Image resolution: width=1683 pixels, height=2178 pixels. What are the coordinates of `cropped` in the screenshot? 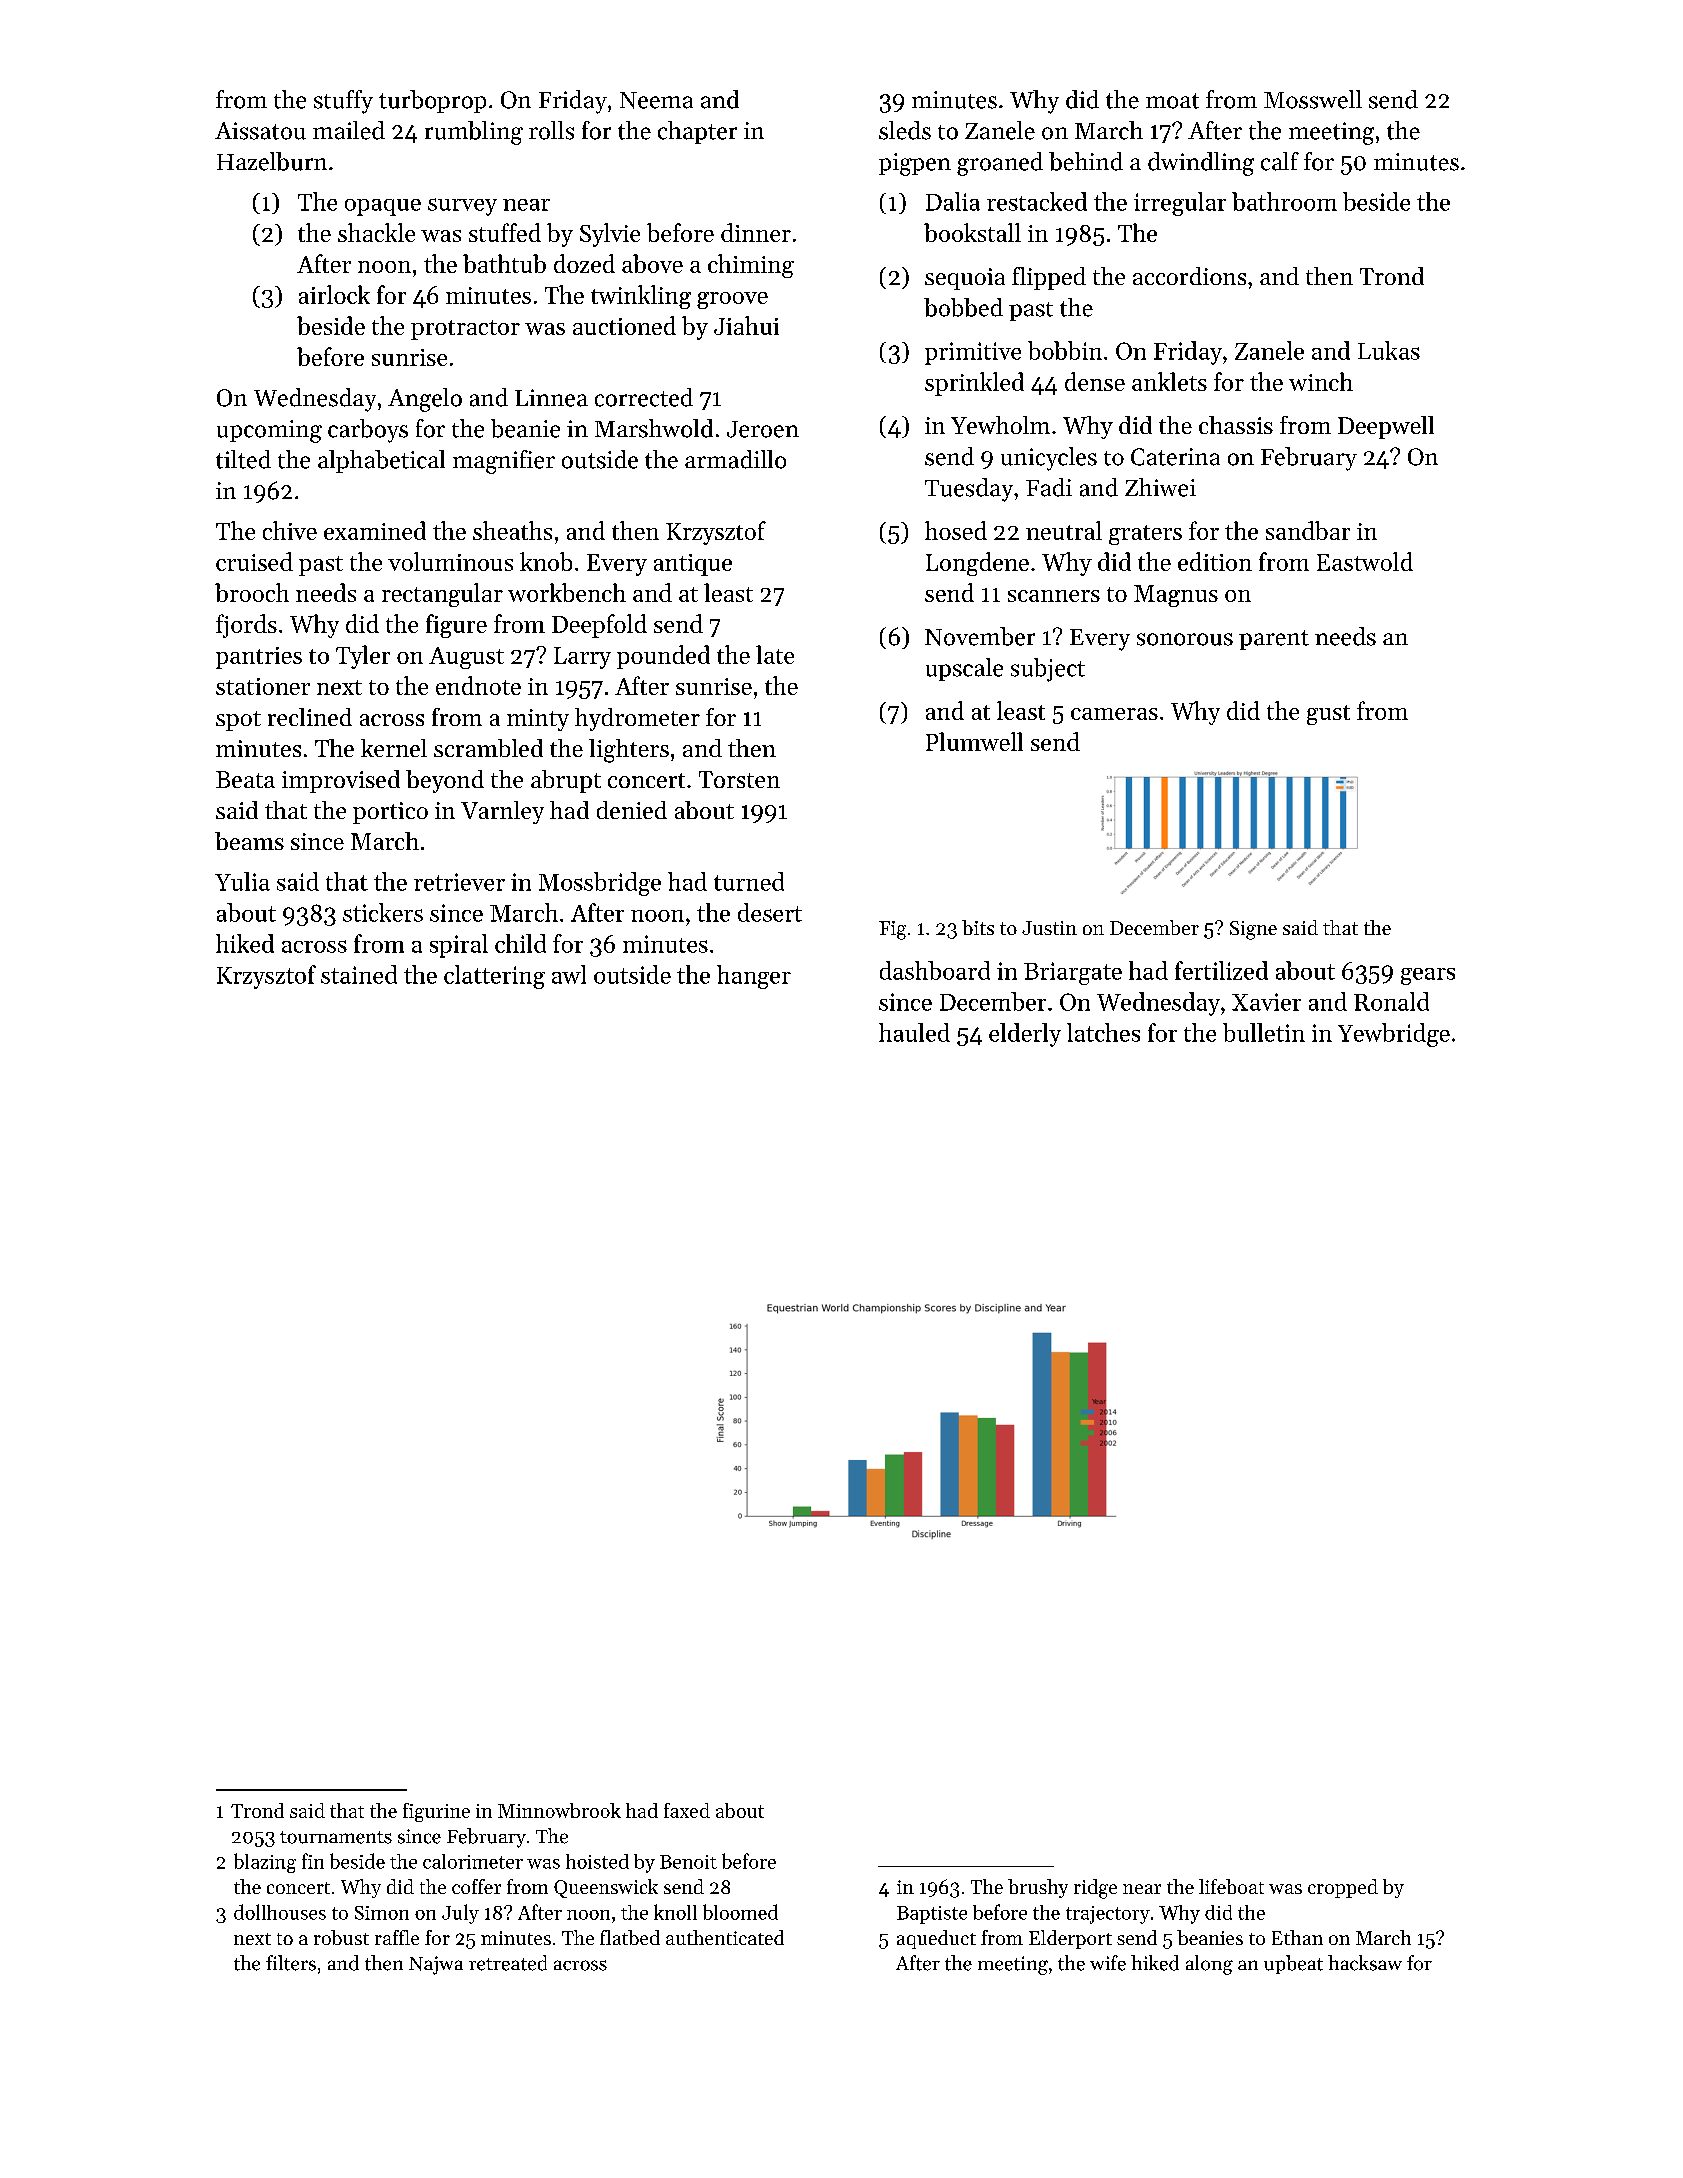 It's located at (1343, 1888).
